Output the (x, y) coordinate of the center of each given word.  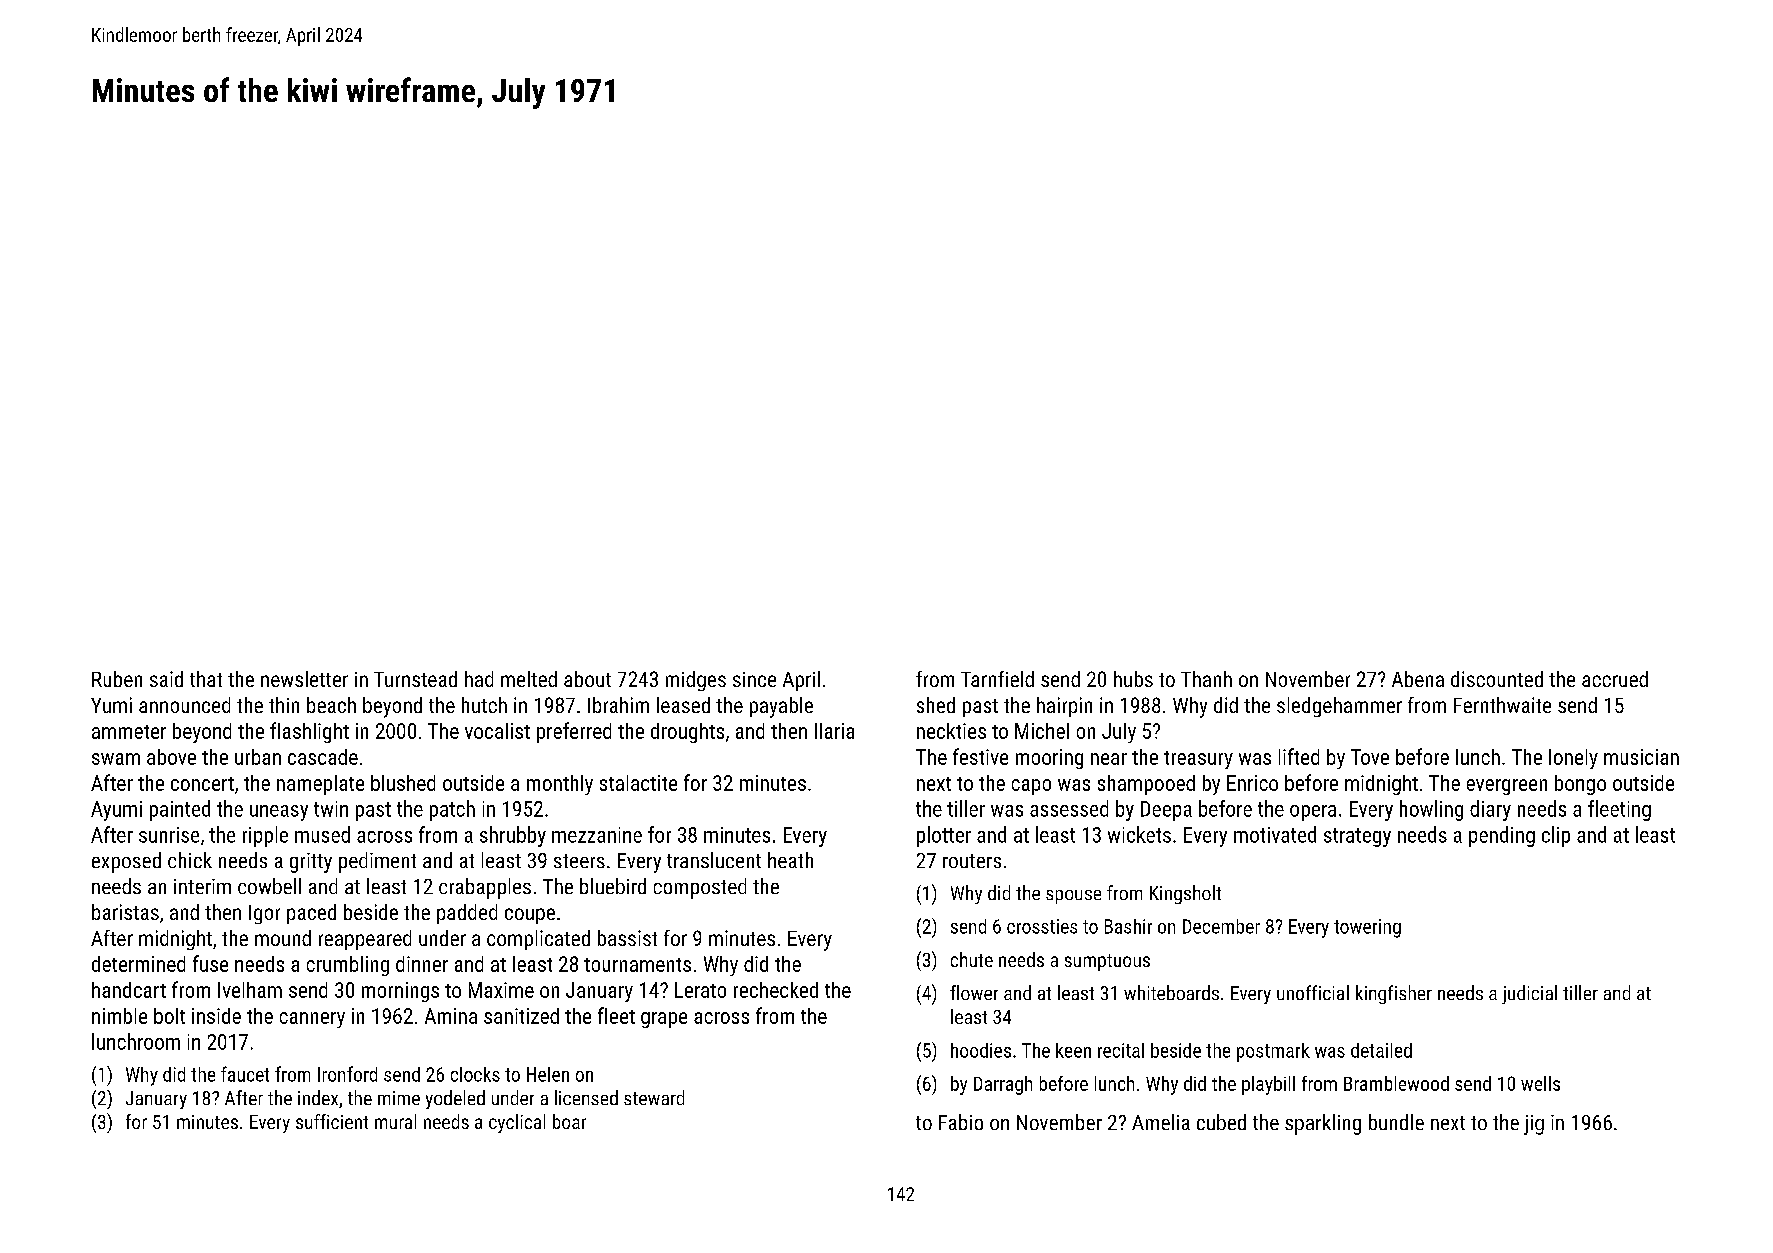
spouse (1073, 897)
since (754, 679)
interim (202, 886)
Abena (1418, 679)
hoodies (981, 1050)
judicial (1529, 994)
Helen (548, 1074)
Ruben (117, 679)
